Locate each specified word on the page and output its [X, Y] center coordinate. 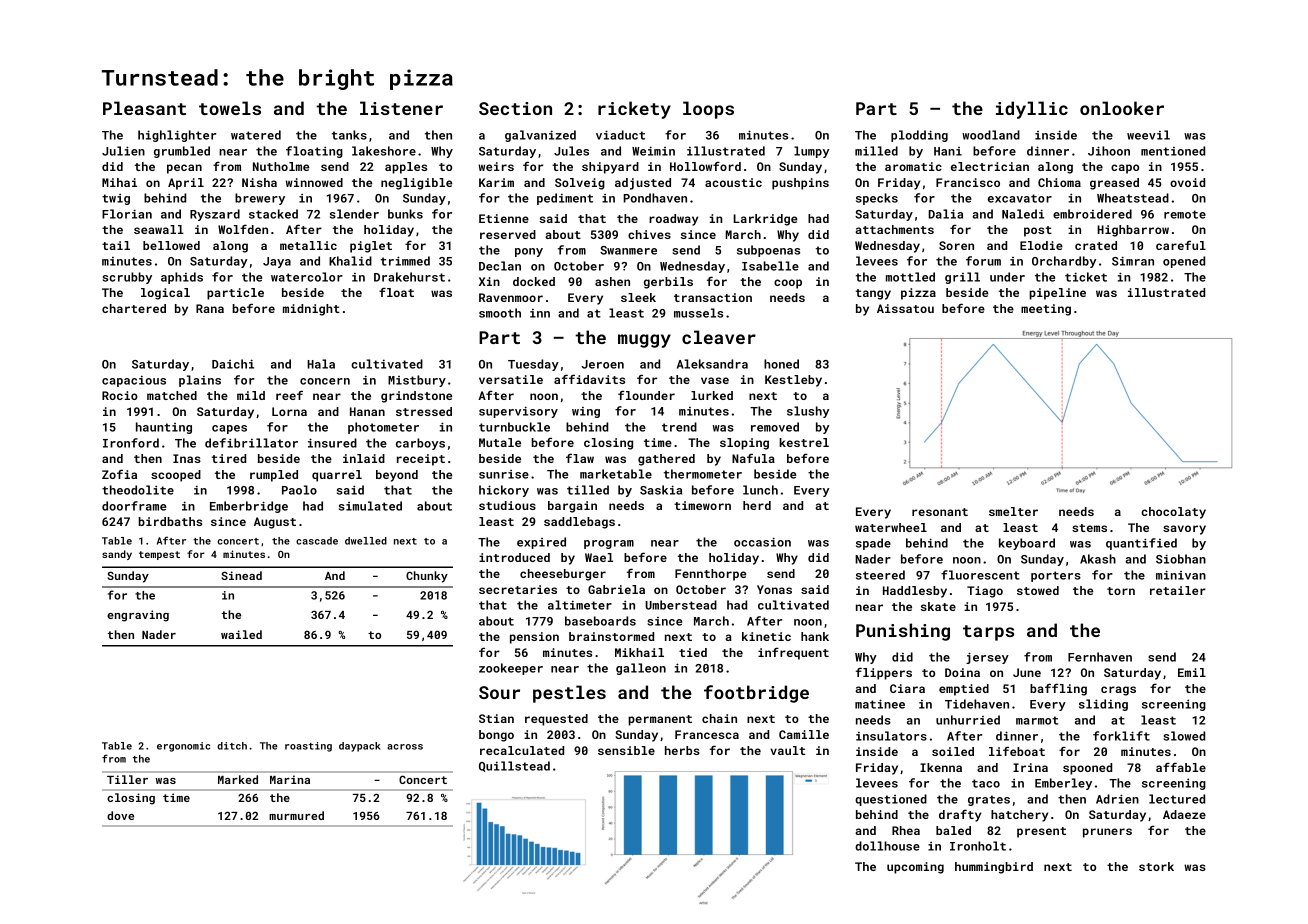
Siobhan [1181, 559]
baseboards [600, 621]
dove [120, 815]
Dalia [945, 214]
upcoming [915, 868]
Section [515, 108]
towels [230, 108]
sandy [117, 555]
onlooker [1122, 108]
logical [165, 294]
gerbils [668, 283]
